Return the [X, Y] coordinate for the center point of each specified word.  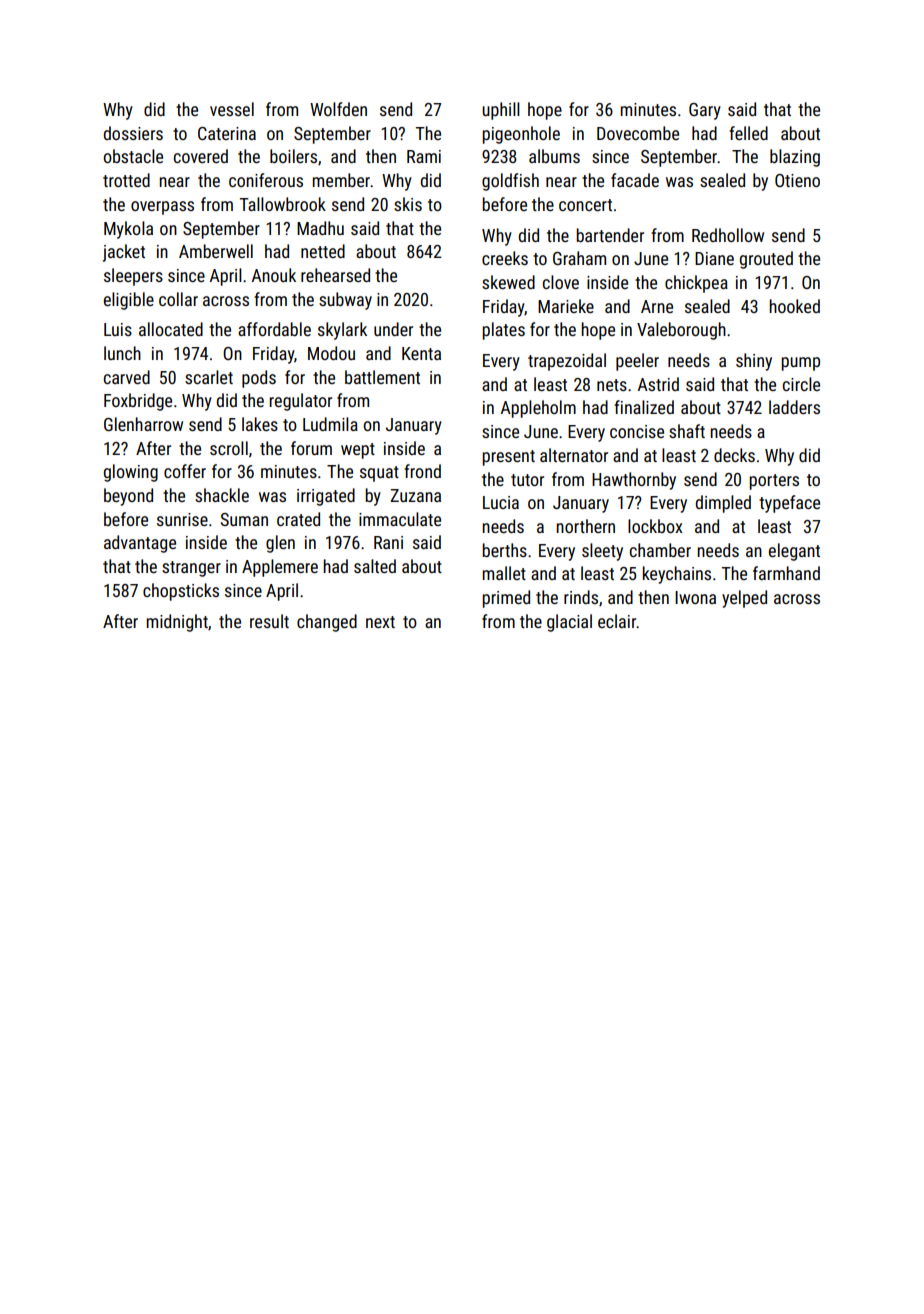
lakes [260, 424]
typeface [789, 504]
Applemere [280, 568]
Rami [424, 156]
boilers [293, 156]
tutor [527, 480]
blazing [795, 158]
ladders [794, 407]
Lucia [501, 502]
